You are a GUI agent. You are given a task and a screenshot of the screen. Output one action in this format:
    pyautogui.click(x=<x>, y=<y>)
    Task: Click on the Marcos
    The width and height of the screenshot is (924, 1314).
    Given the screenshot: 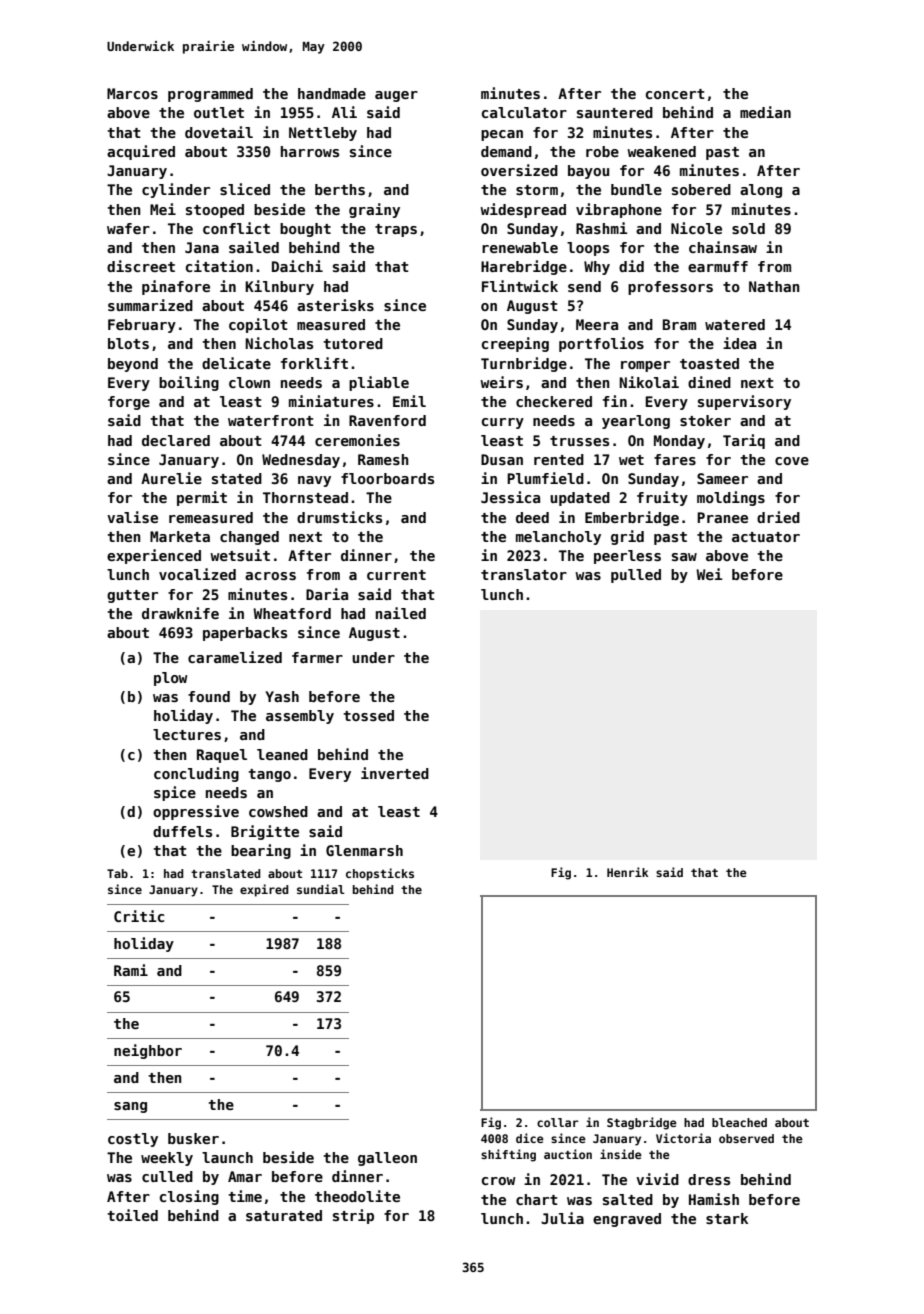 What is the action you would take?
    pyautogui.click(x=132, y=93)
